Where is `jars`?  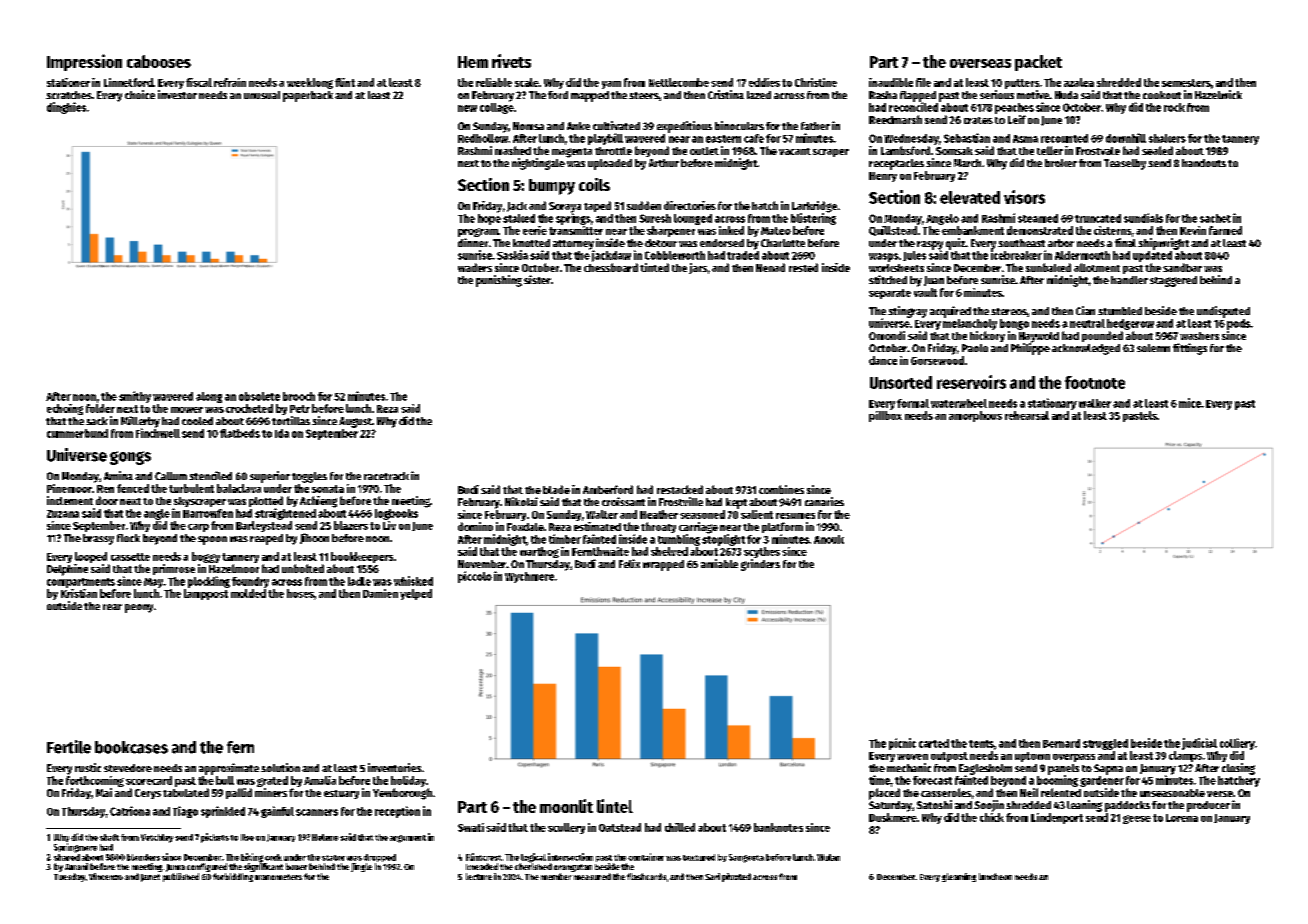
jars is located at coordinates (698, 268).
